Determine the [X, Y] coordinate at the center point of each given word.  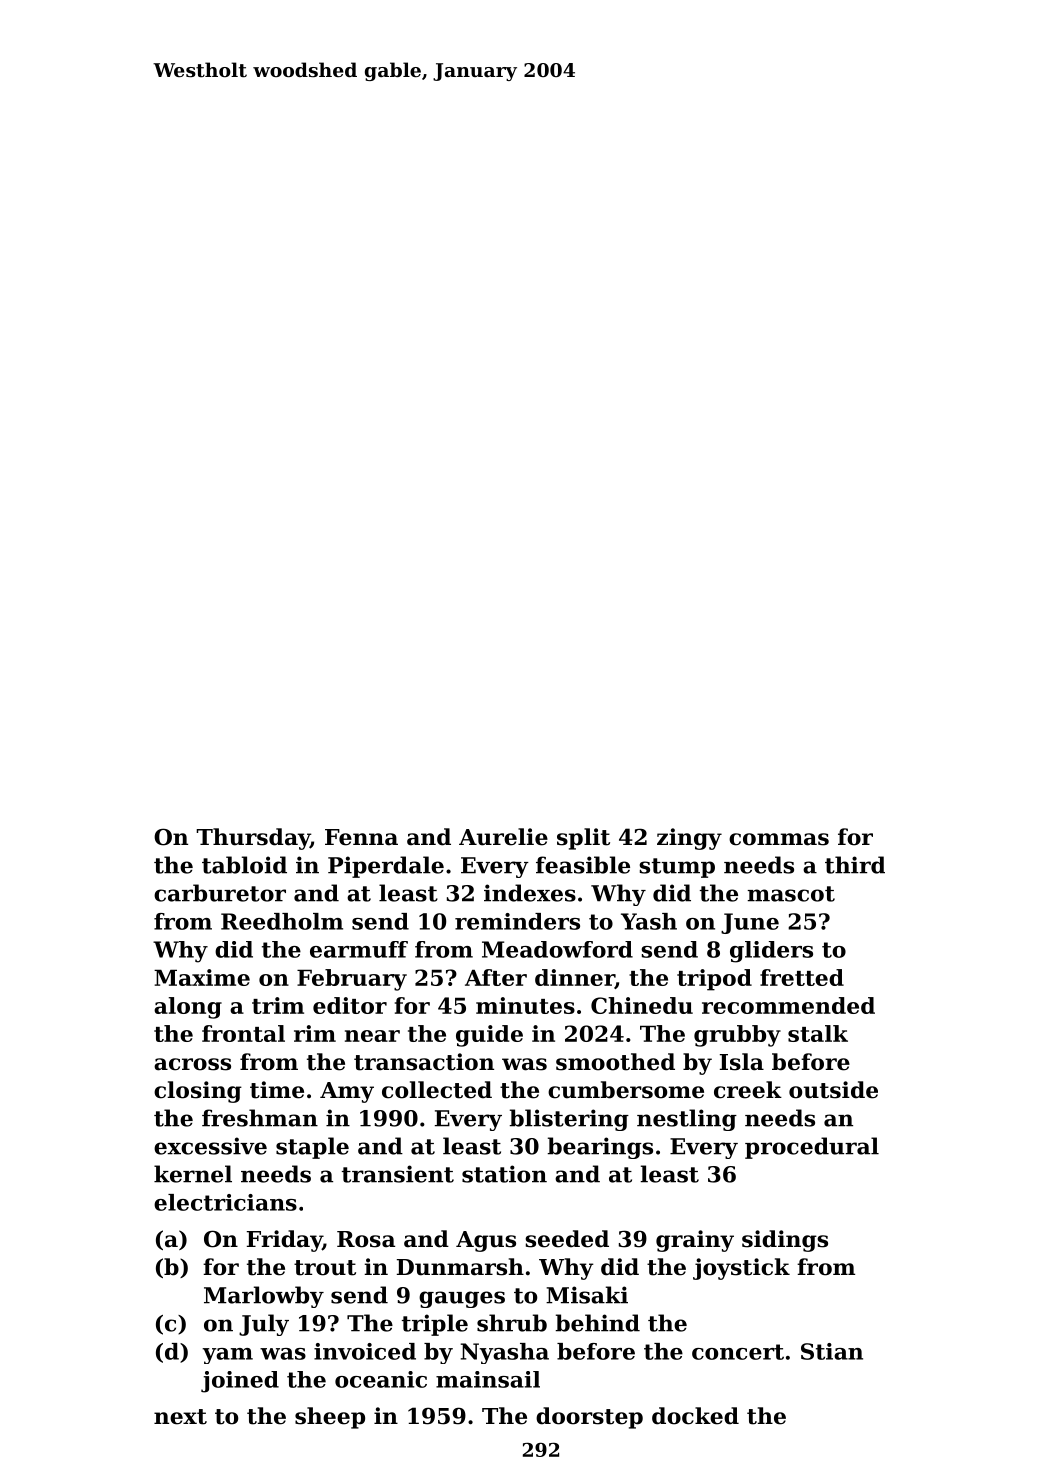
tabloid [244, 865]
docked [695, 1416]
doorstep [589, 1418]
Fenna [361, 837]
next [180, 1417]
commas [779, 839]
